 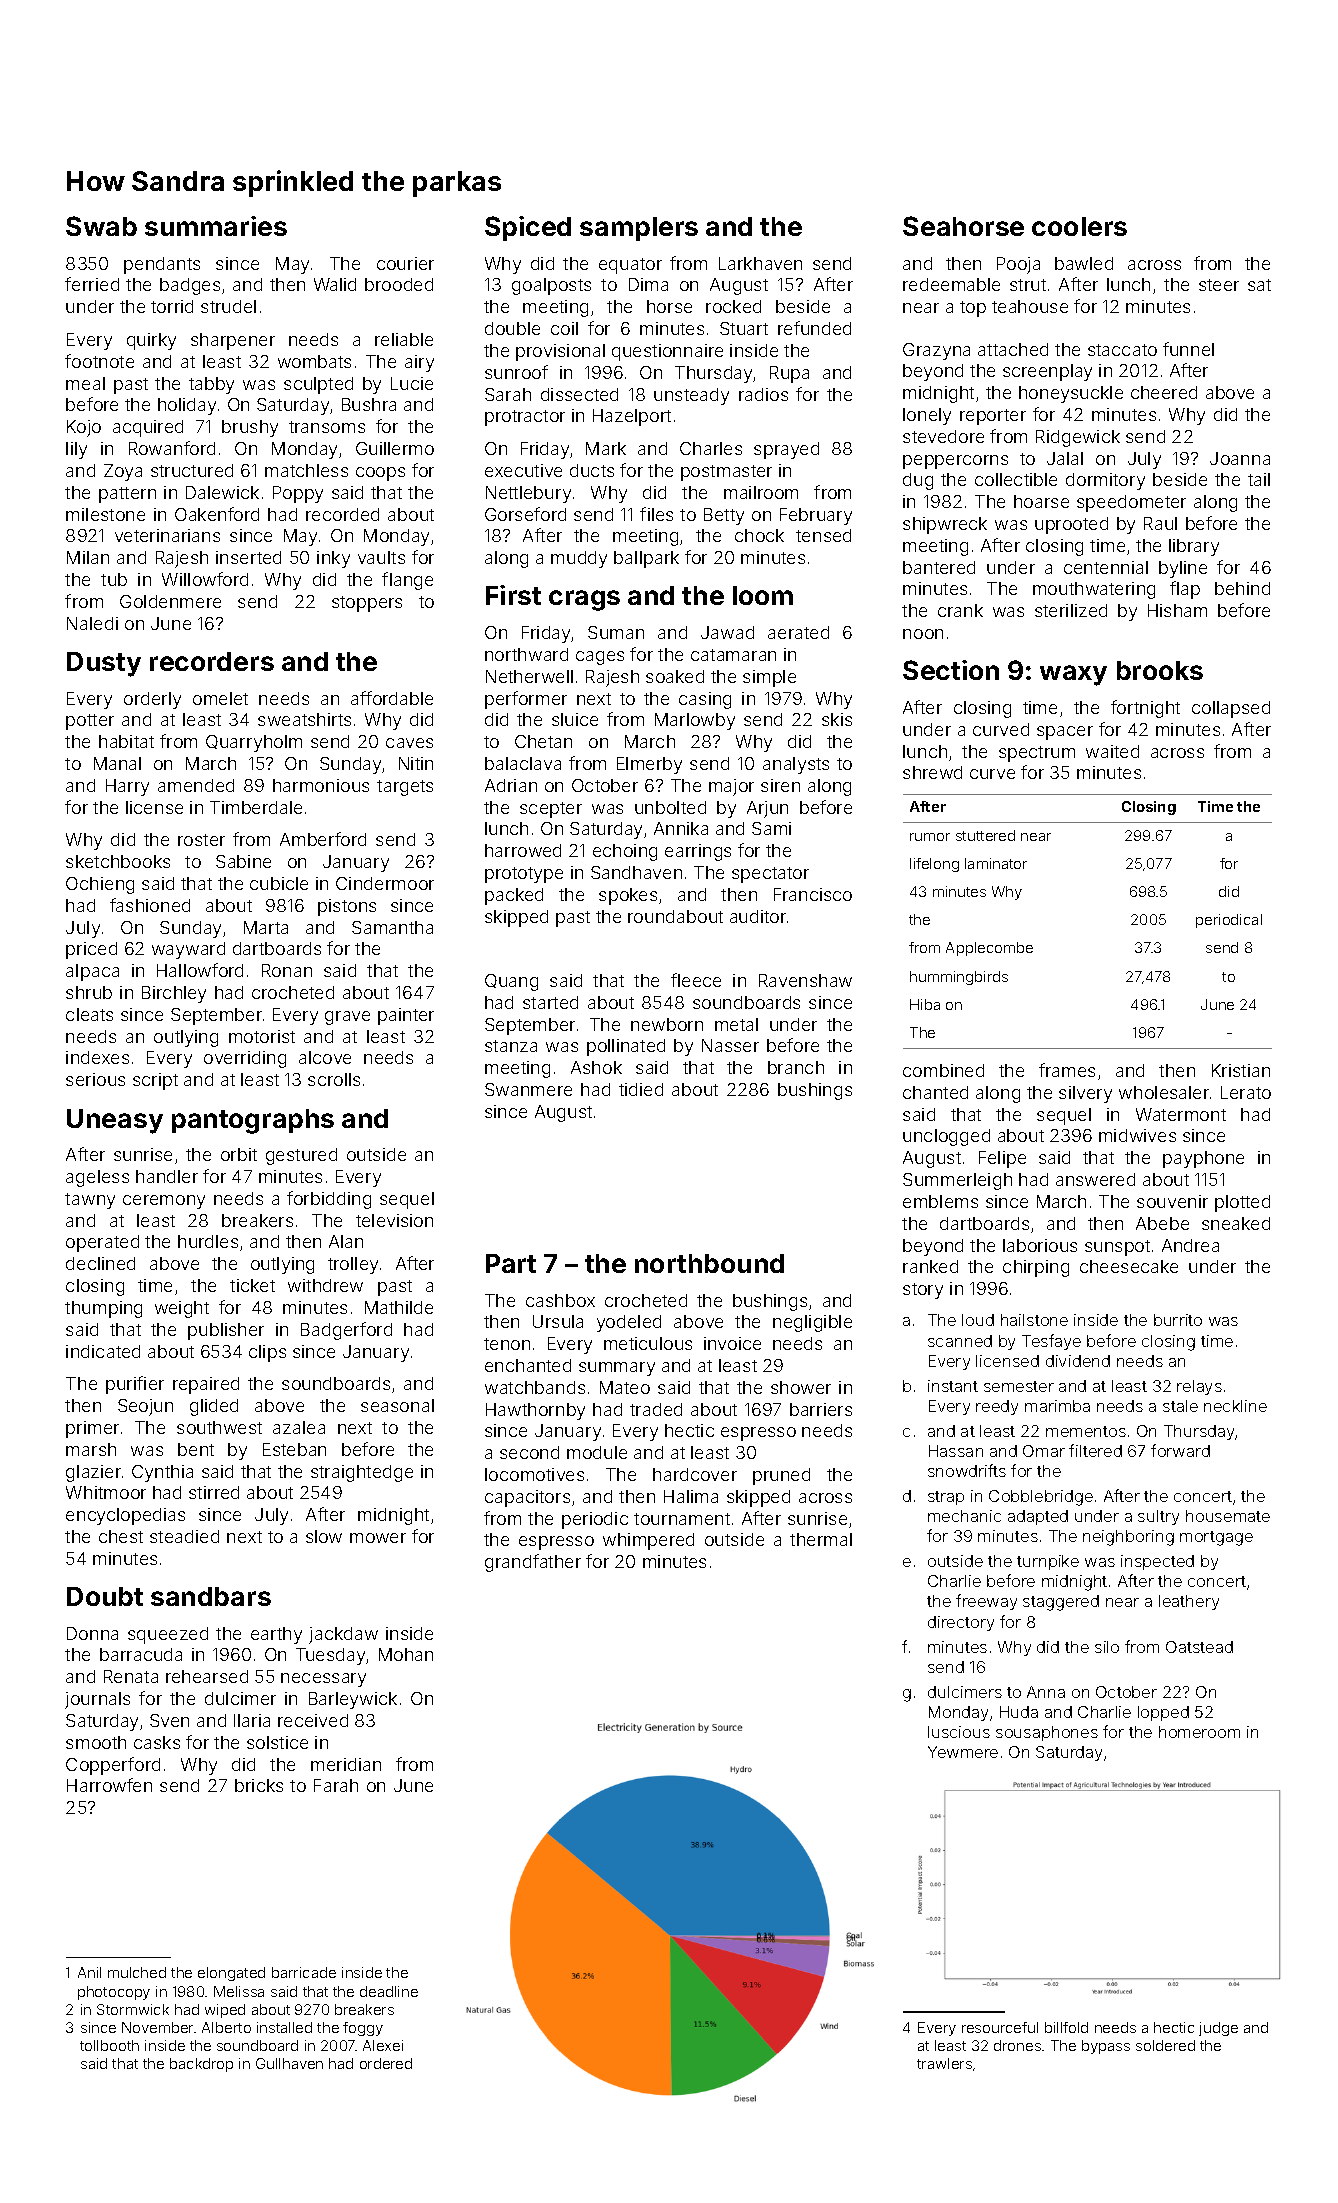 I want to click on footnote, so click(x=99, y=361).
